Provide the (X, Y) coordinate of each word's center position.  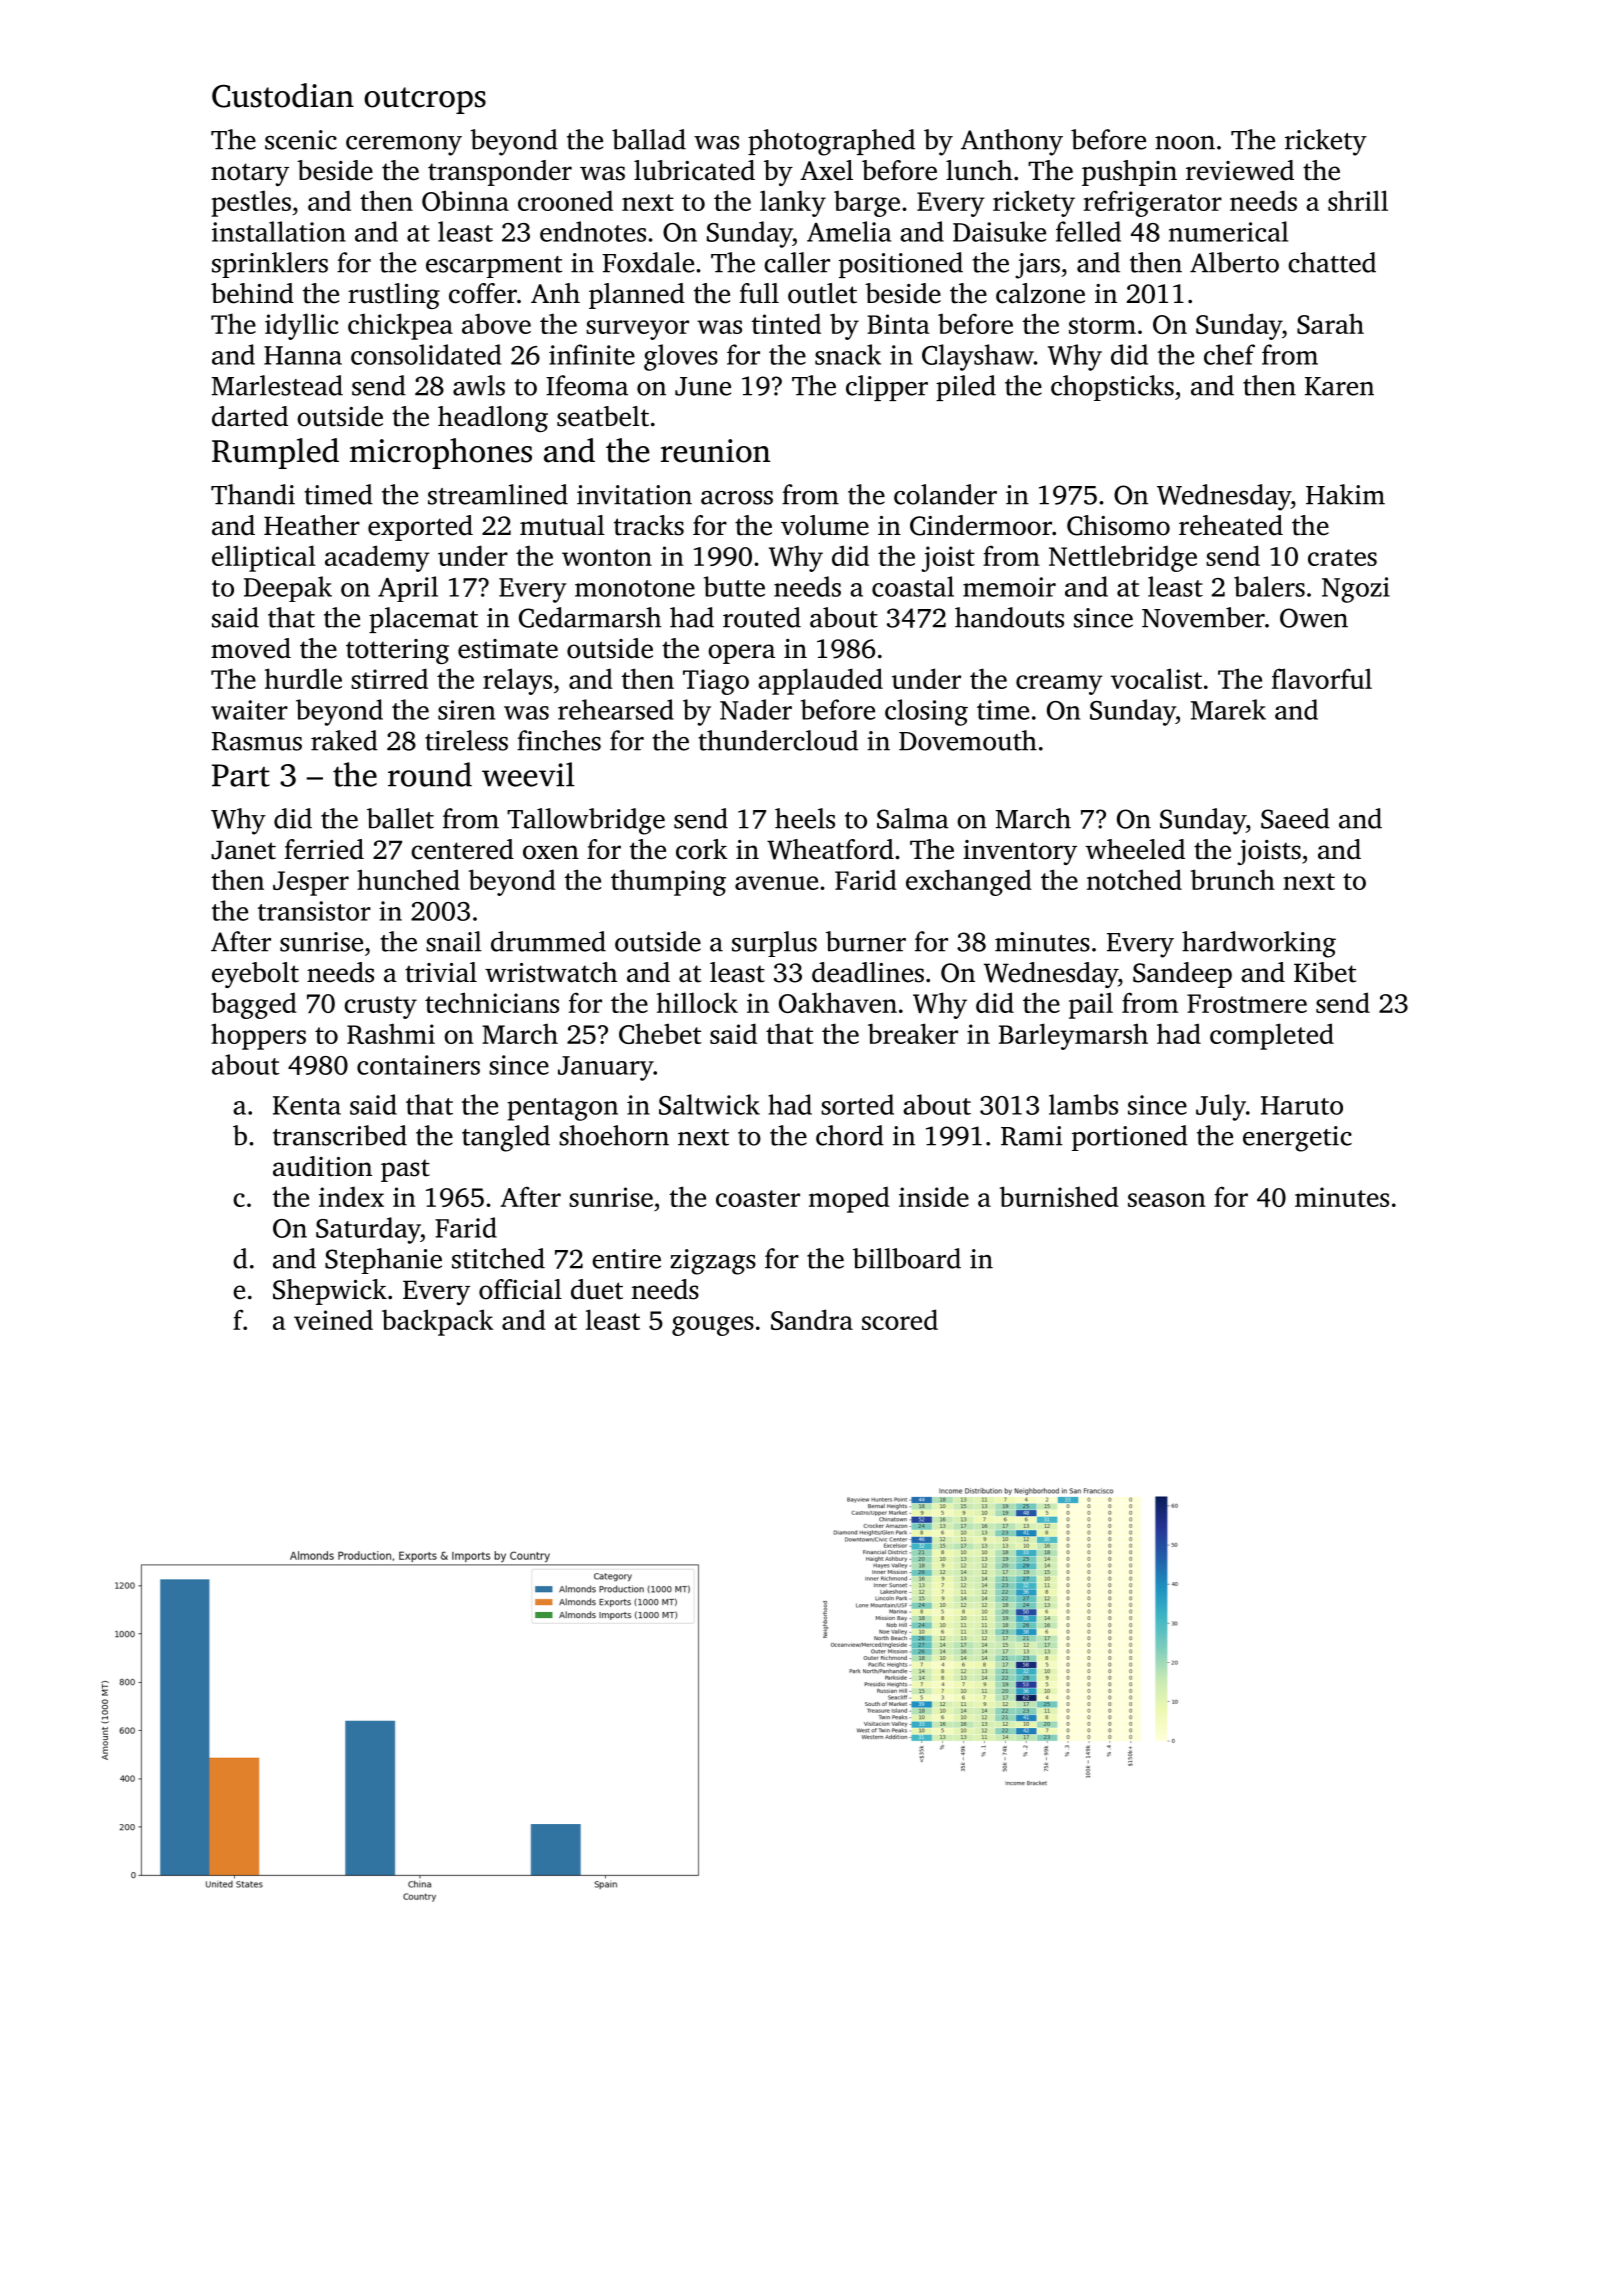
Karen (1339, 386)
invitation (634, 495)
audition (322, 1166)
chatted (1332, 262)
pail (1091, 1006)
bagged (254, 1005)
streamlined (498, 494)
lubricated (694, 170)
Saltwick (709, 1104)
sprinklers (270, 265)
